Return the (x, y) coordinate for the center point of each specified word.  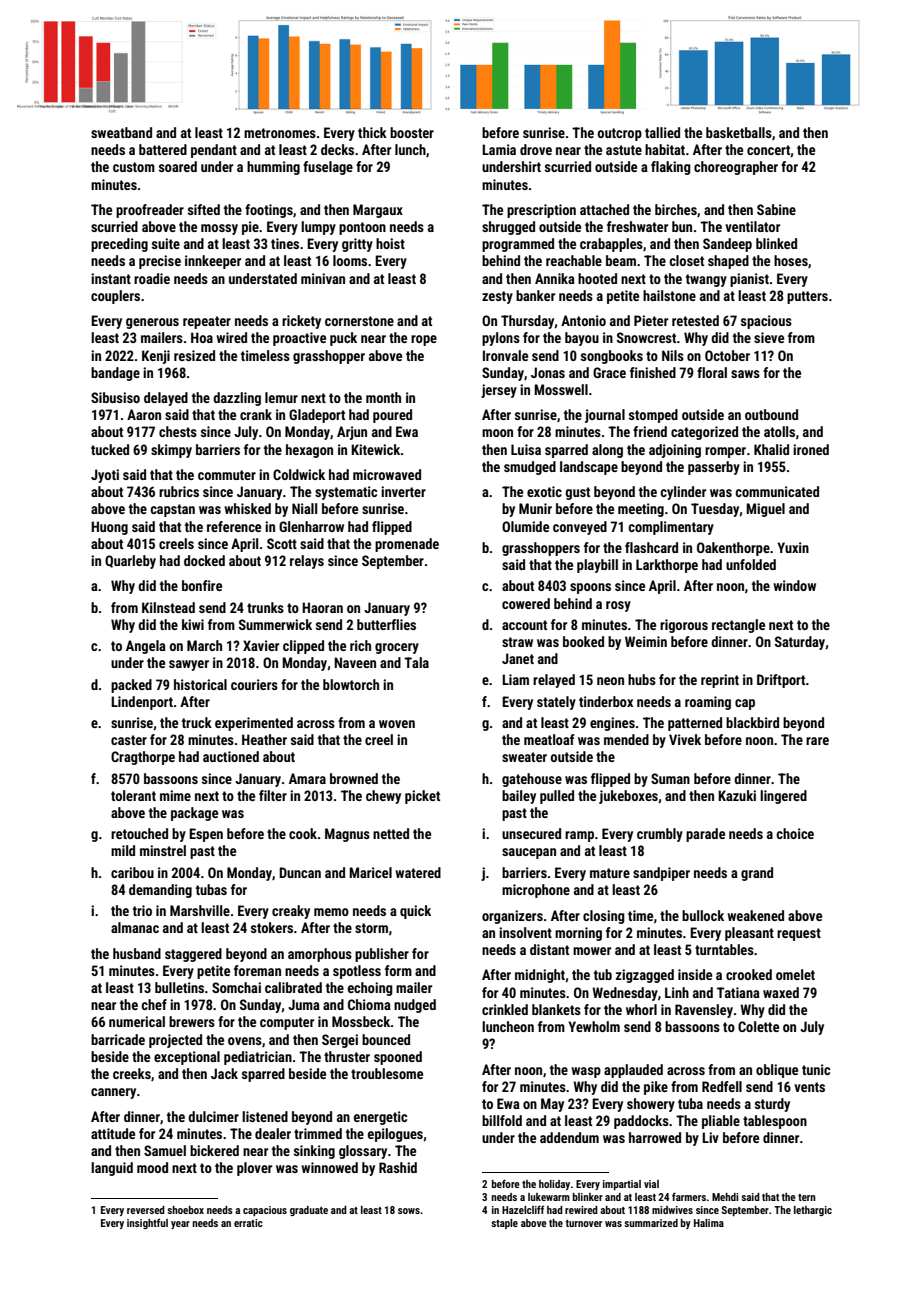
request (799, 934)
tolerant (133, 795)
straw (517, 642)
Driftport (781, 681)
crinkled (505, 1009)
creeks (132, 1073)
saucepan (529, 853)
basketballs (739, 132)
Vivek (685, 739)
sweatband (121, 132)
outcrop (619, 134)
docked (204, 560)
